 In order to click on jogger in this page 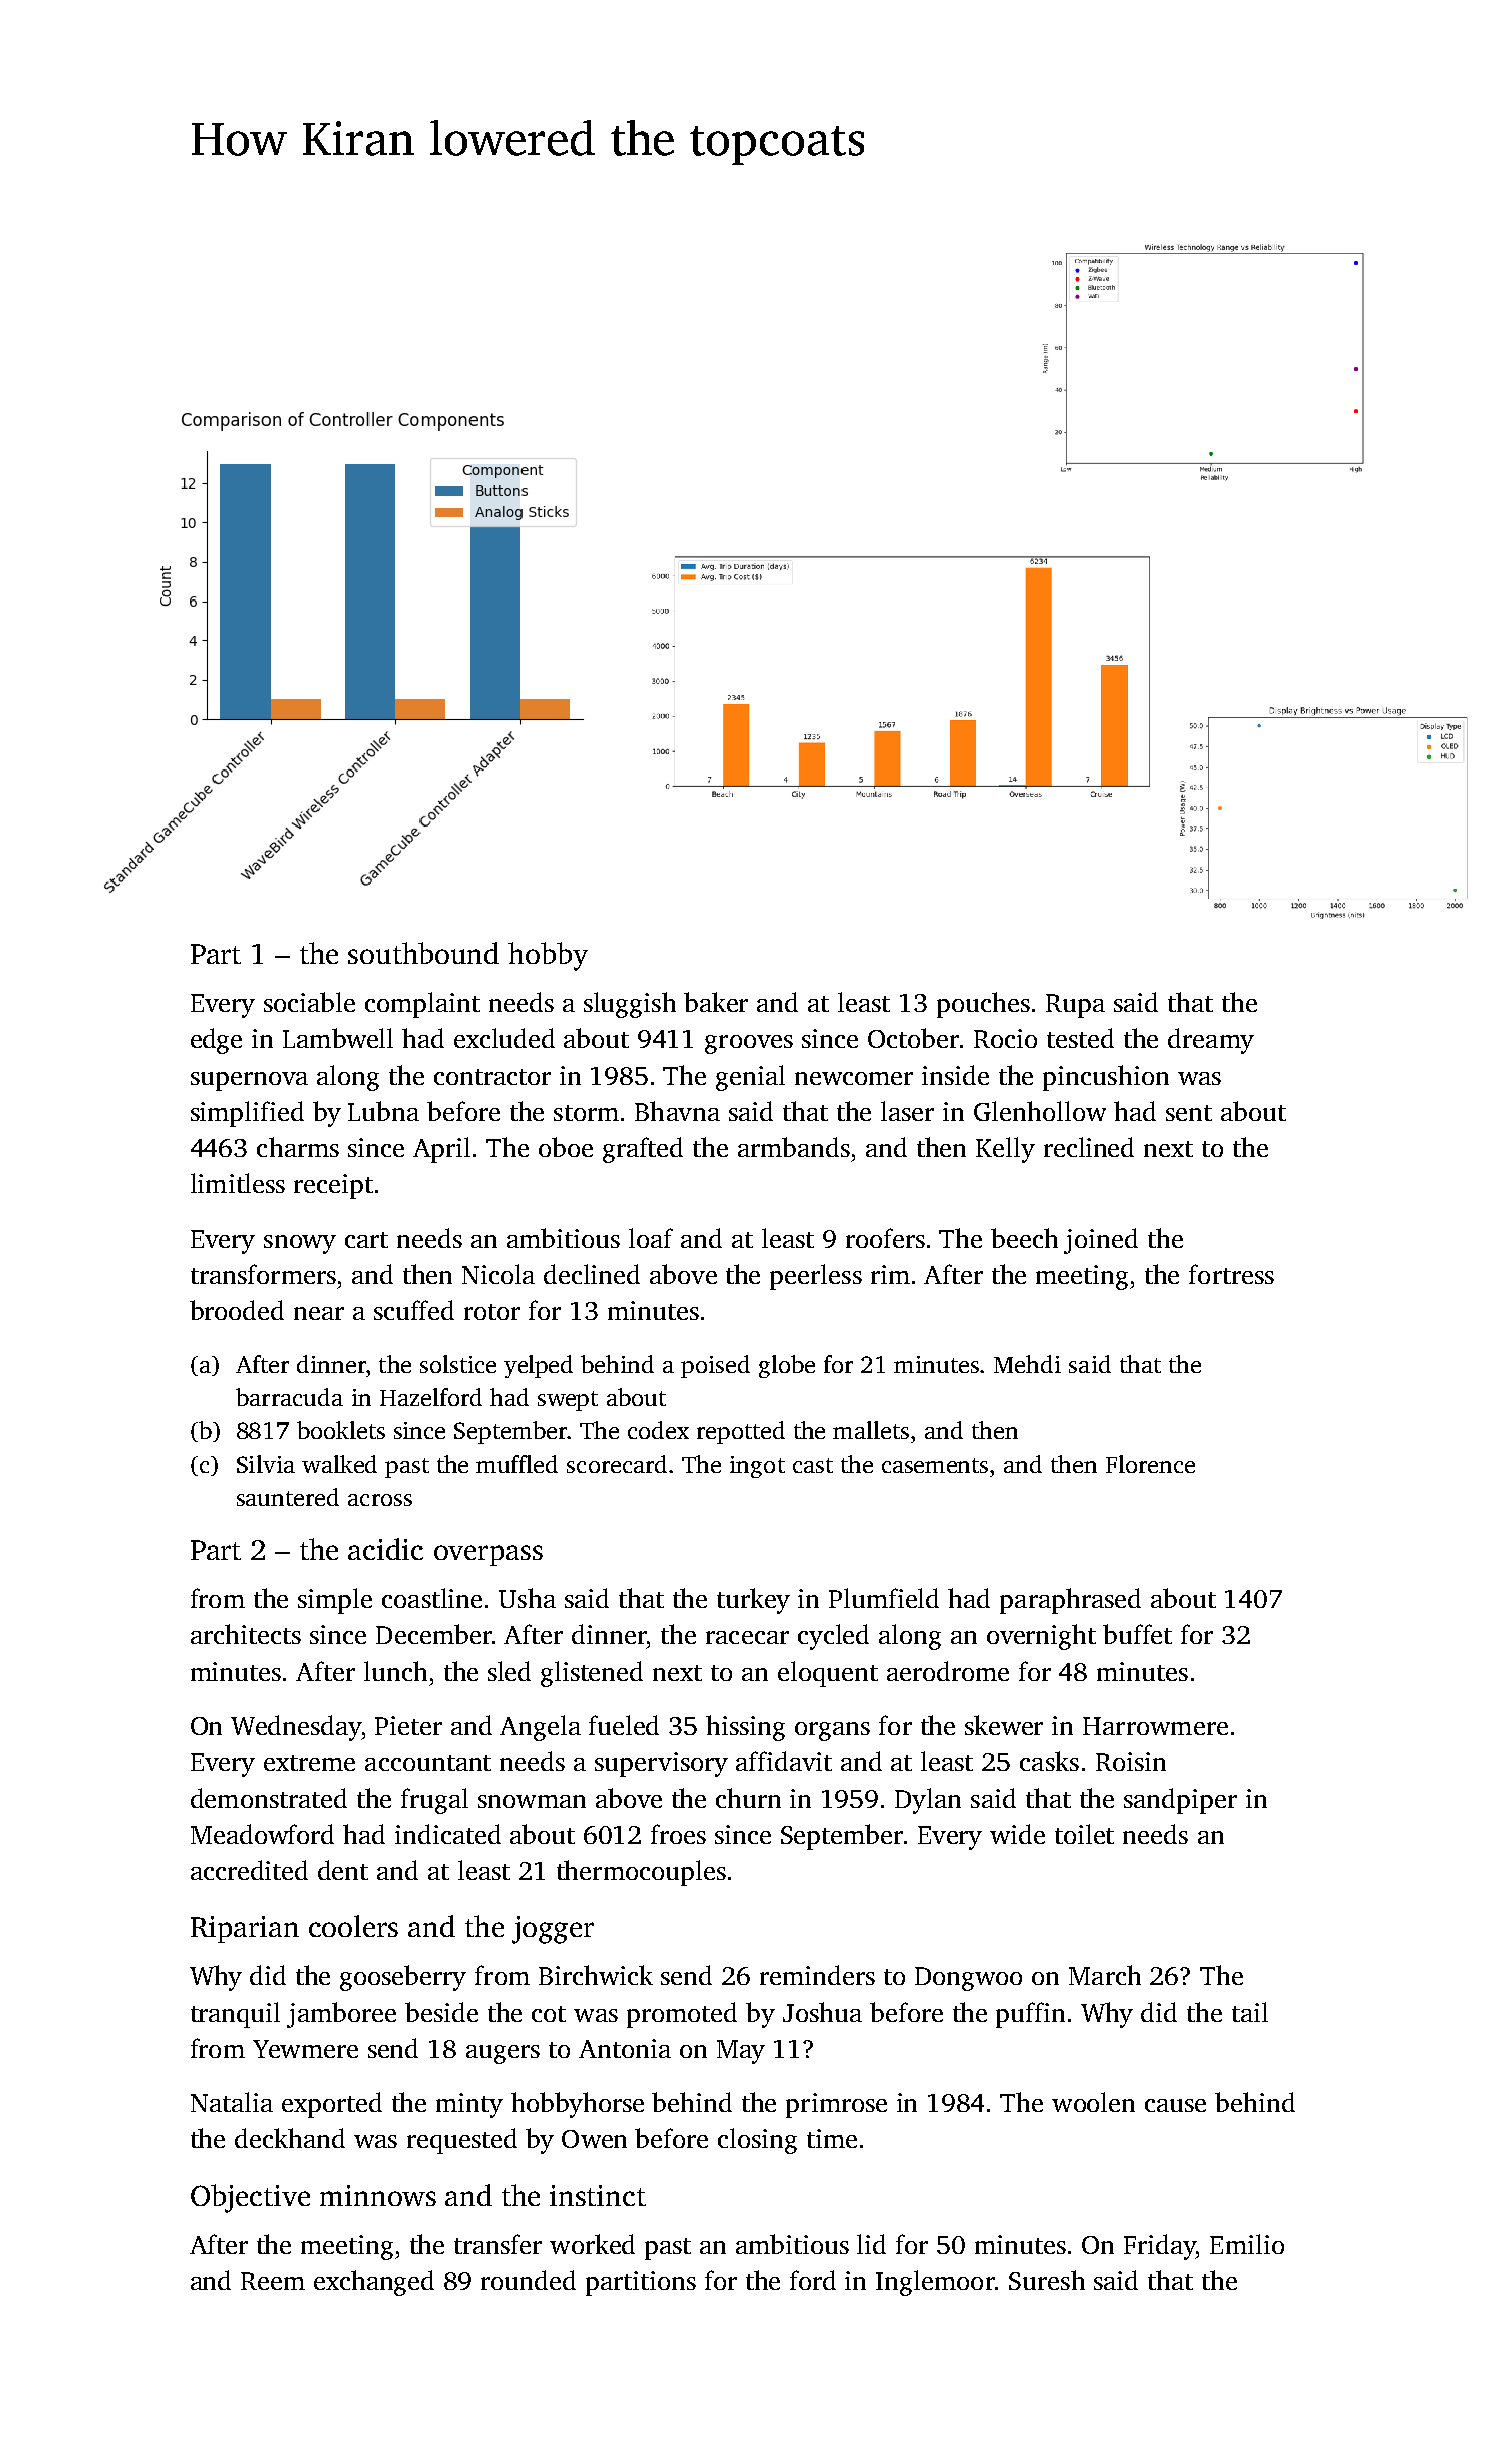, I will do `click(553, 1930)`.
